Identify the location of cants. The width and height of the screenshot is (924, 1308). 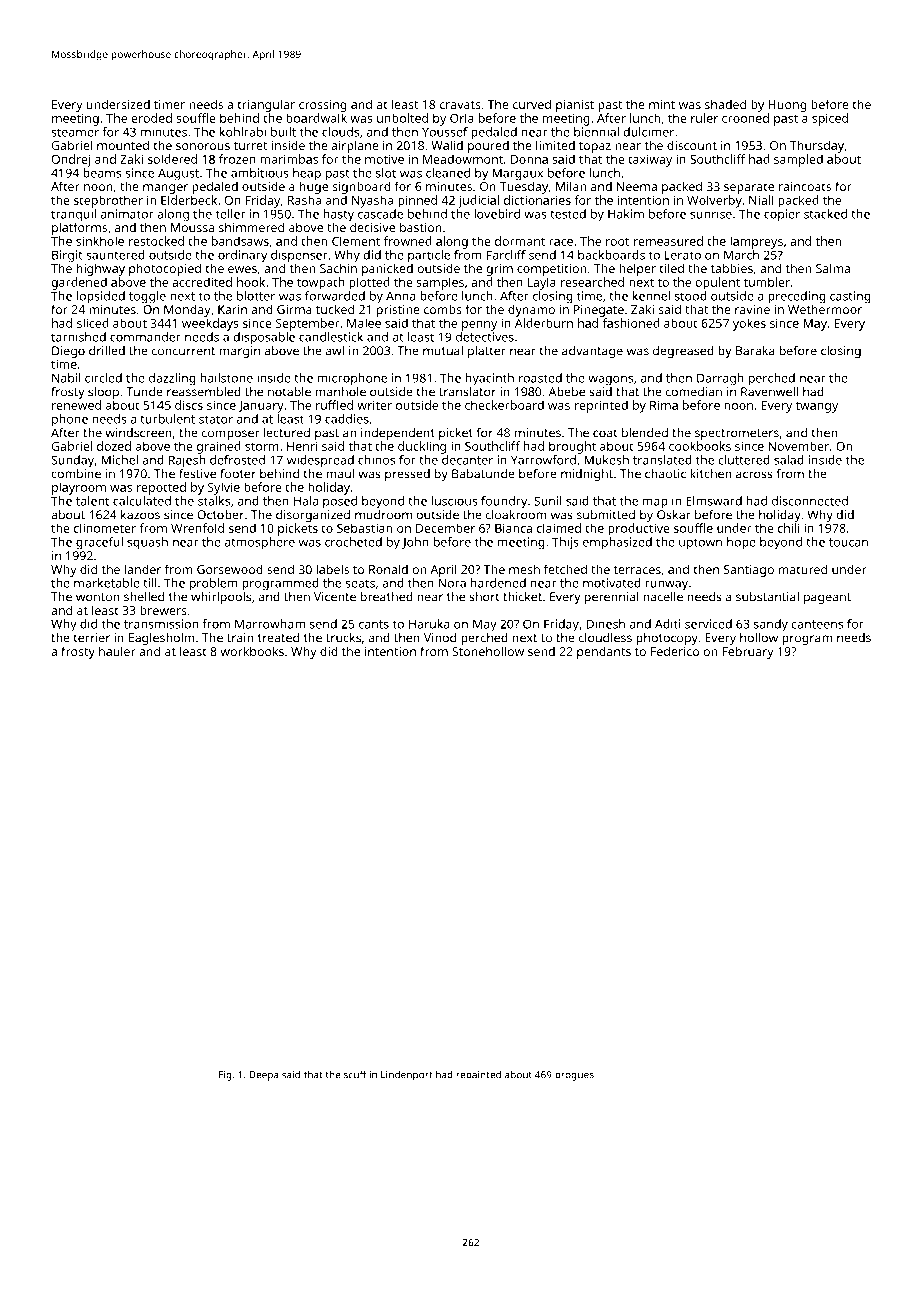
(374, 624).
